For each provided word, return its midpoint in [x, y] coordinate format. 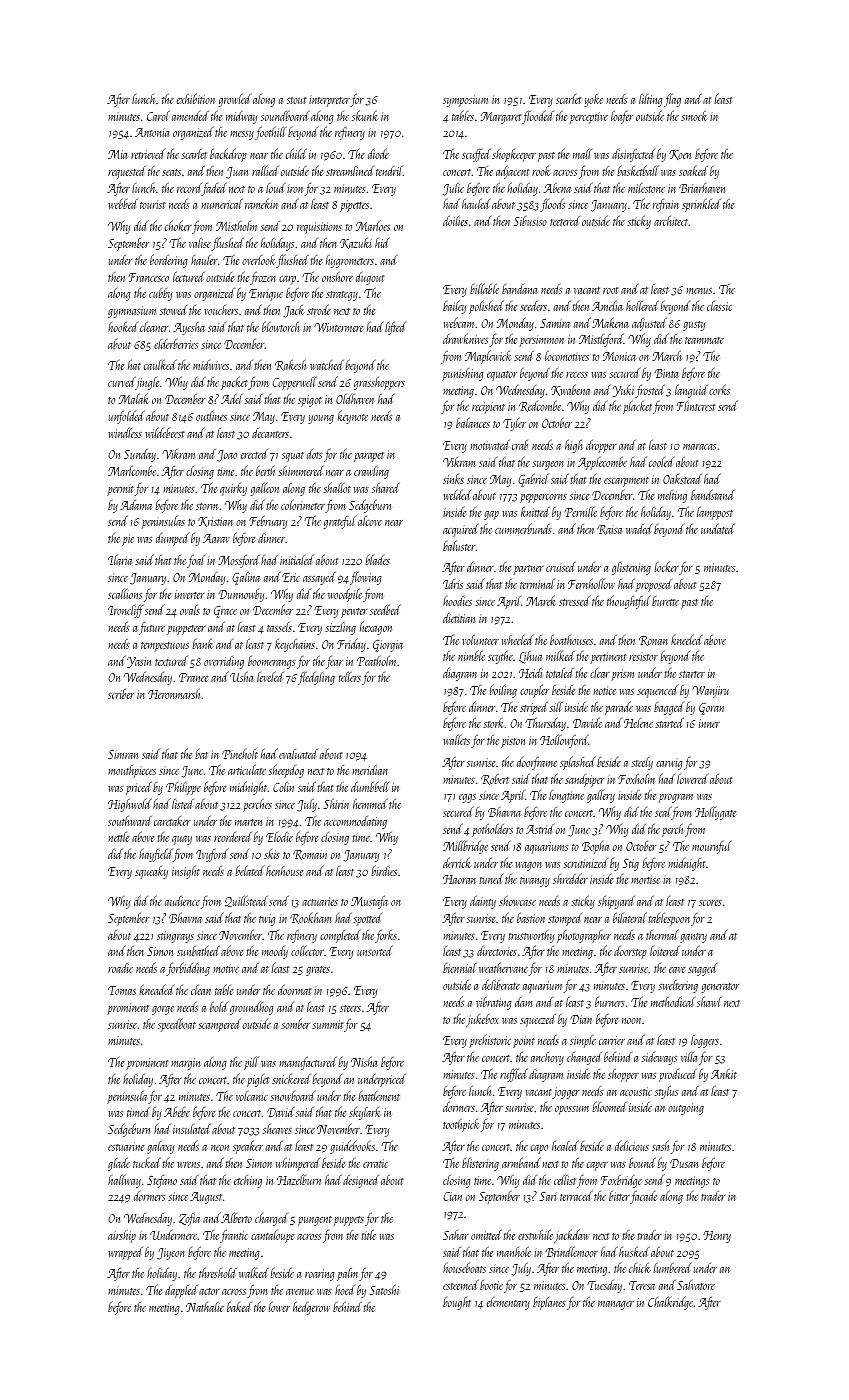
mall [582, 153]
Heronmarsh [174, 693]
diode [378, 153]
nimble [471, 655]
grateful [340, 522]
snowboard [292, 1096]
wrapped [125, 1253]
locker [666, 566]
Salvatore [696, 1285]
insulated [192, 1128]
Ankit [724, 1073]
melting [672, 496]
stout [297, 100]
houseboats [464, 1267]
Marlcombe [132, 470]
